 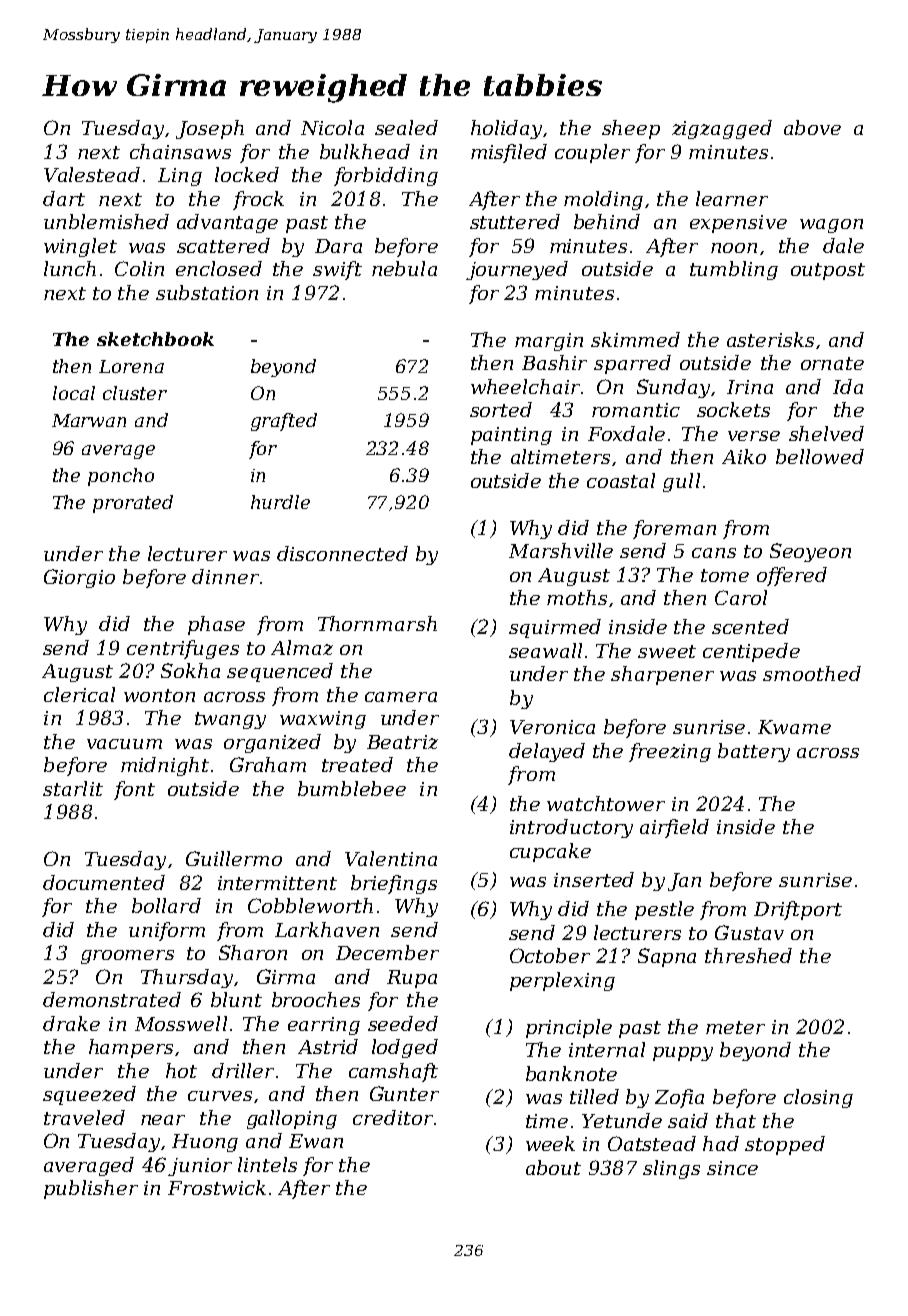 What do you see at coordinates (509, 153) in the screenshot?
I see `misfiled` at bounding box center [509, 153].
